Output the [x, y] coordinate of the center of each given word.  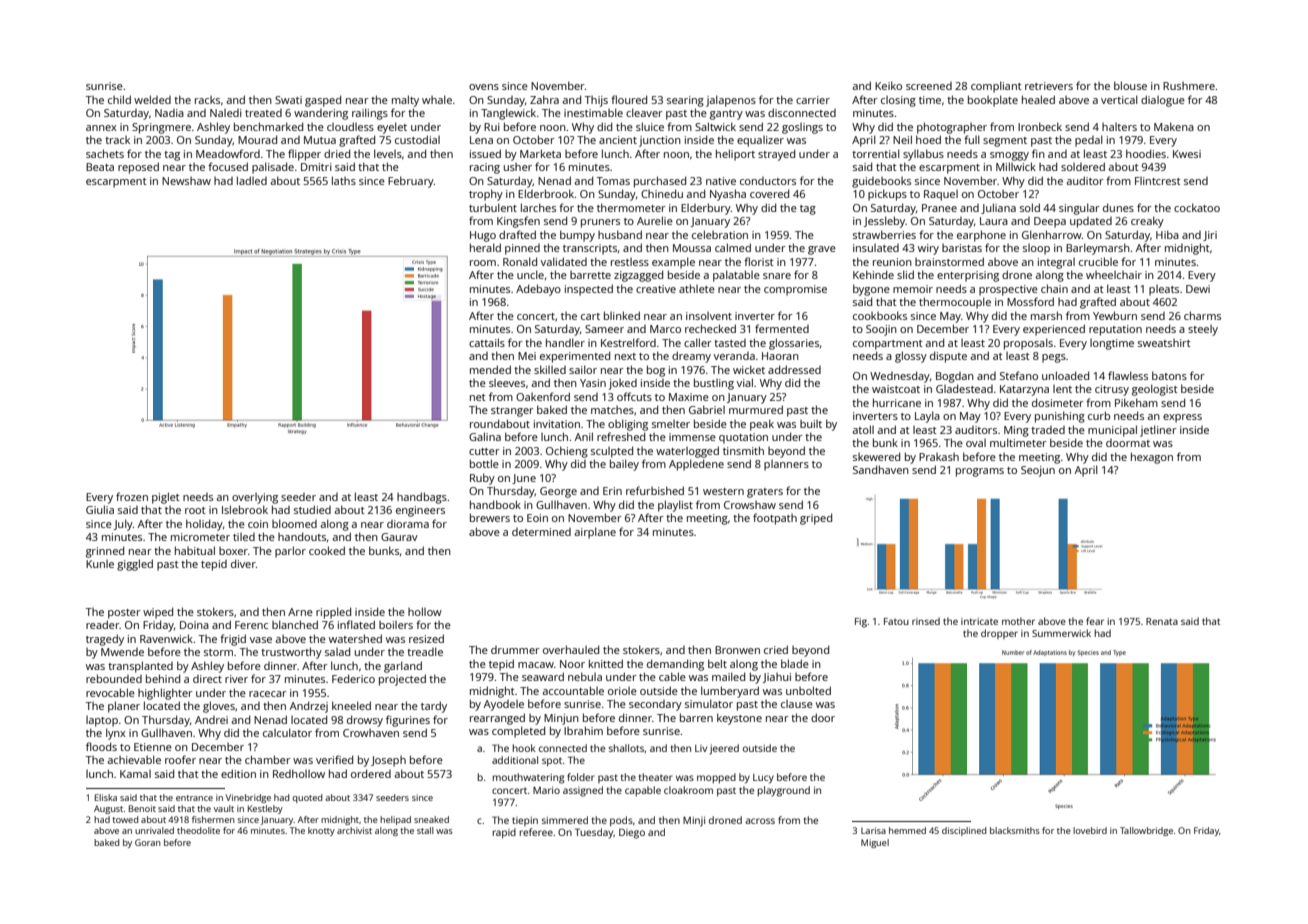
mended [490, 369]
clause [797, 704]
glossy [911, 357]
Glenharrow [1052, 234]
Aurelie [655, 220]
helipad [395, 820]
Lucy [763, 779]
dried [337, 153]
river [236, 679]
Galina [485, 436]
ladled [252, 180]
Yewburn [1115, 315]
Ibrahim [583, 730]
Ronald [520, 261]
